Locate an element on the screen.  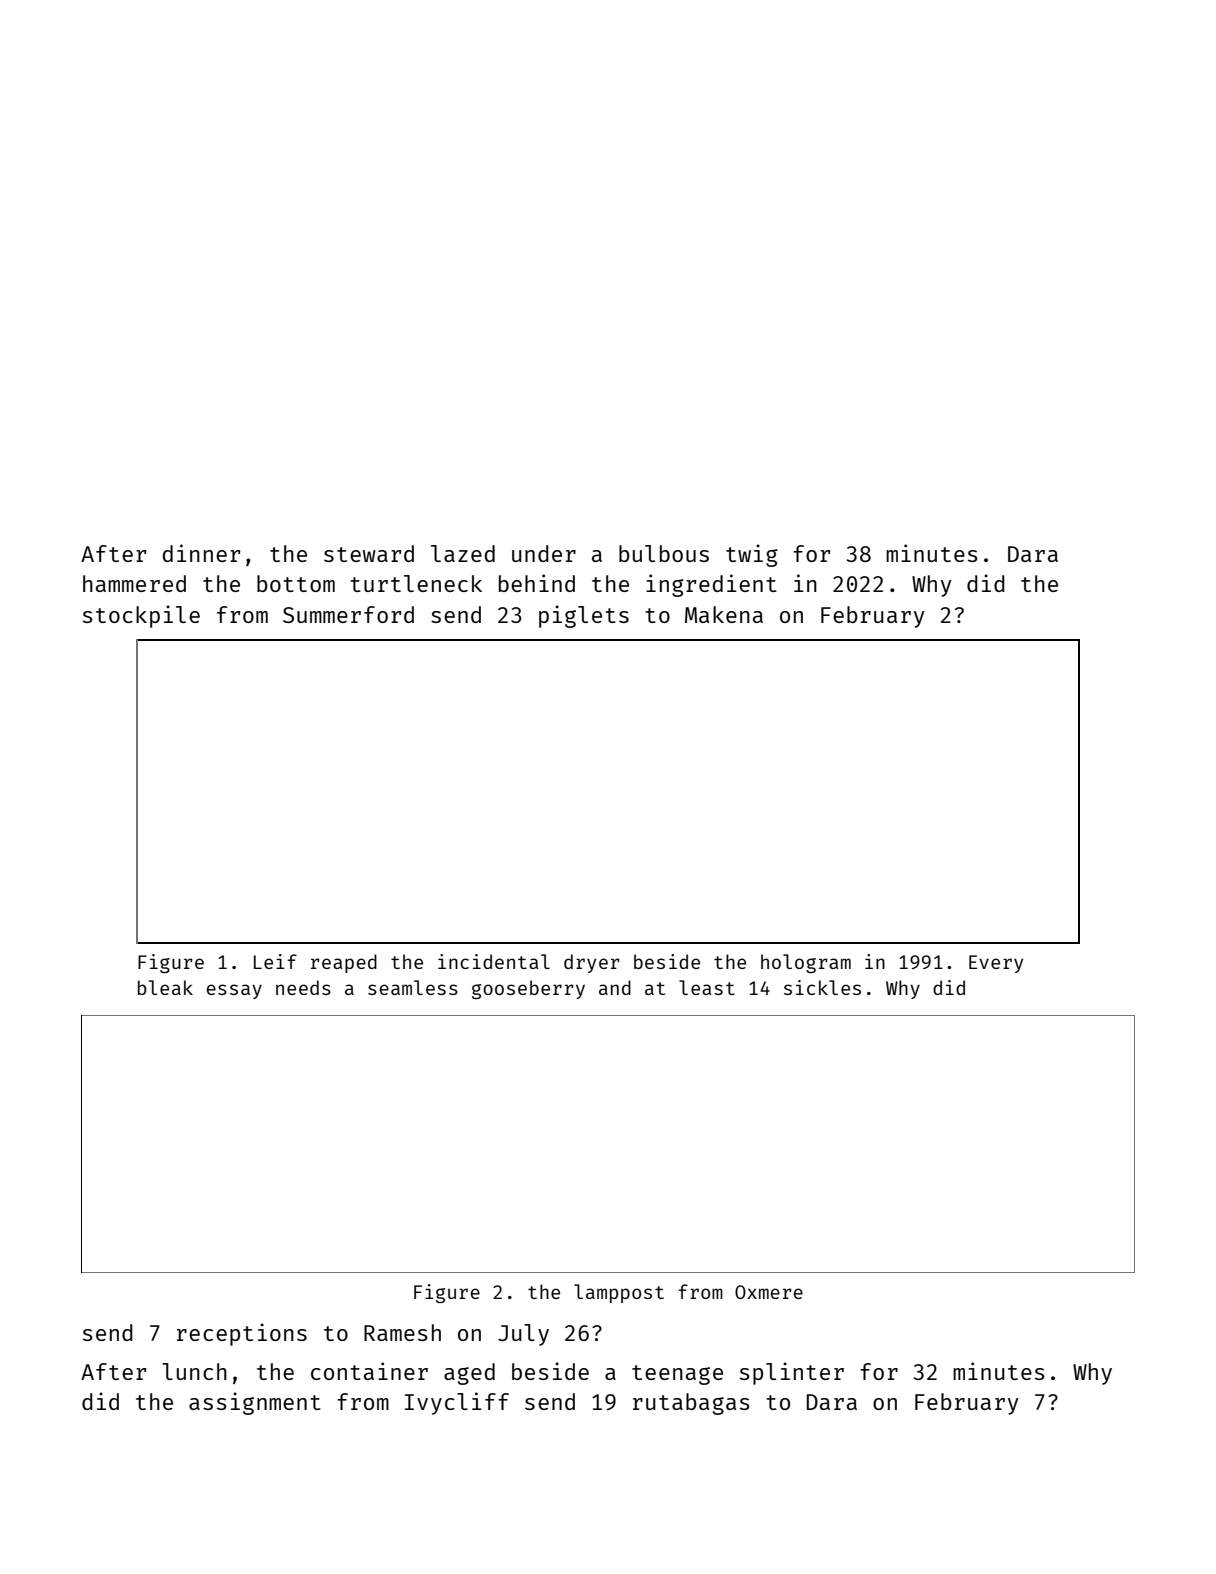
rutabagas is located at coordinates (691, 1404).
